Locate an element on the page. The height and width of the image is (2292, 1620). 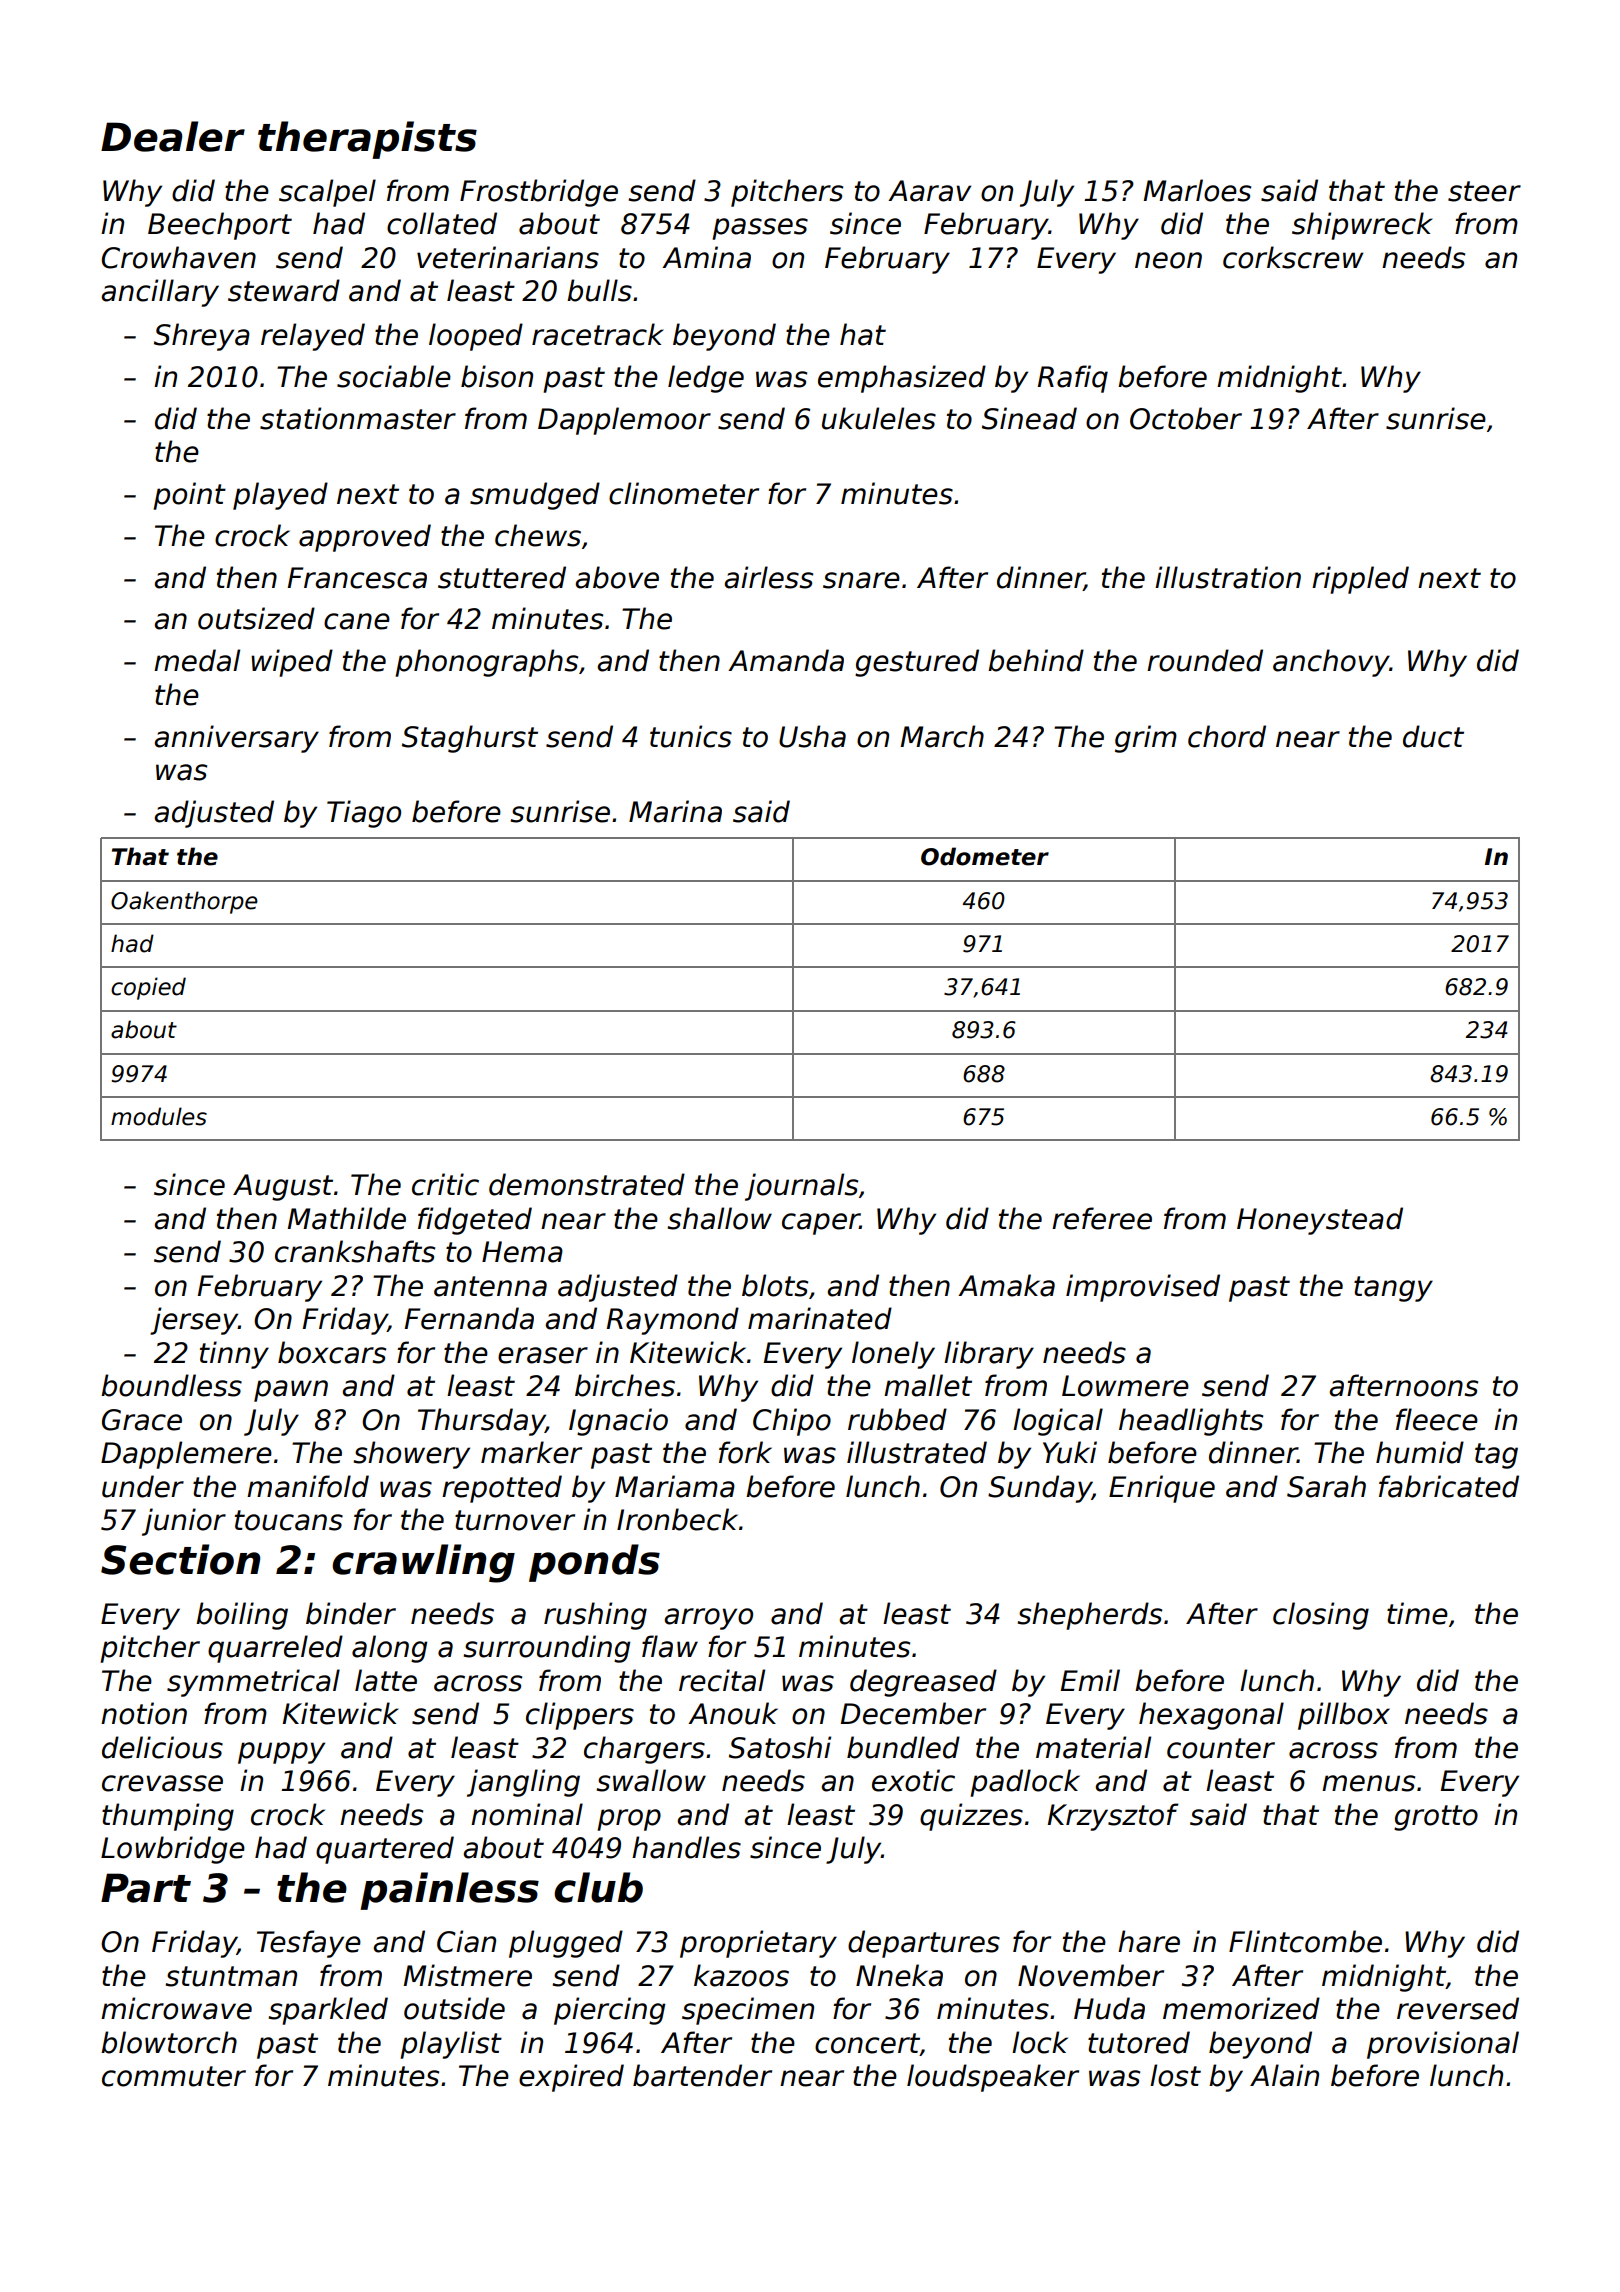
duct is located at coordinates (1433, 736).
